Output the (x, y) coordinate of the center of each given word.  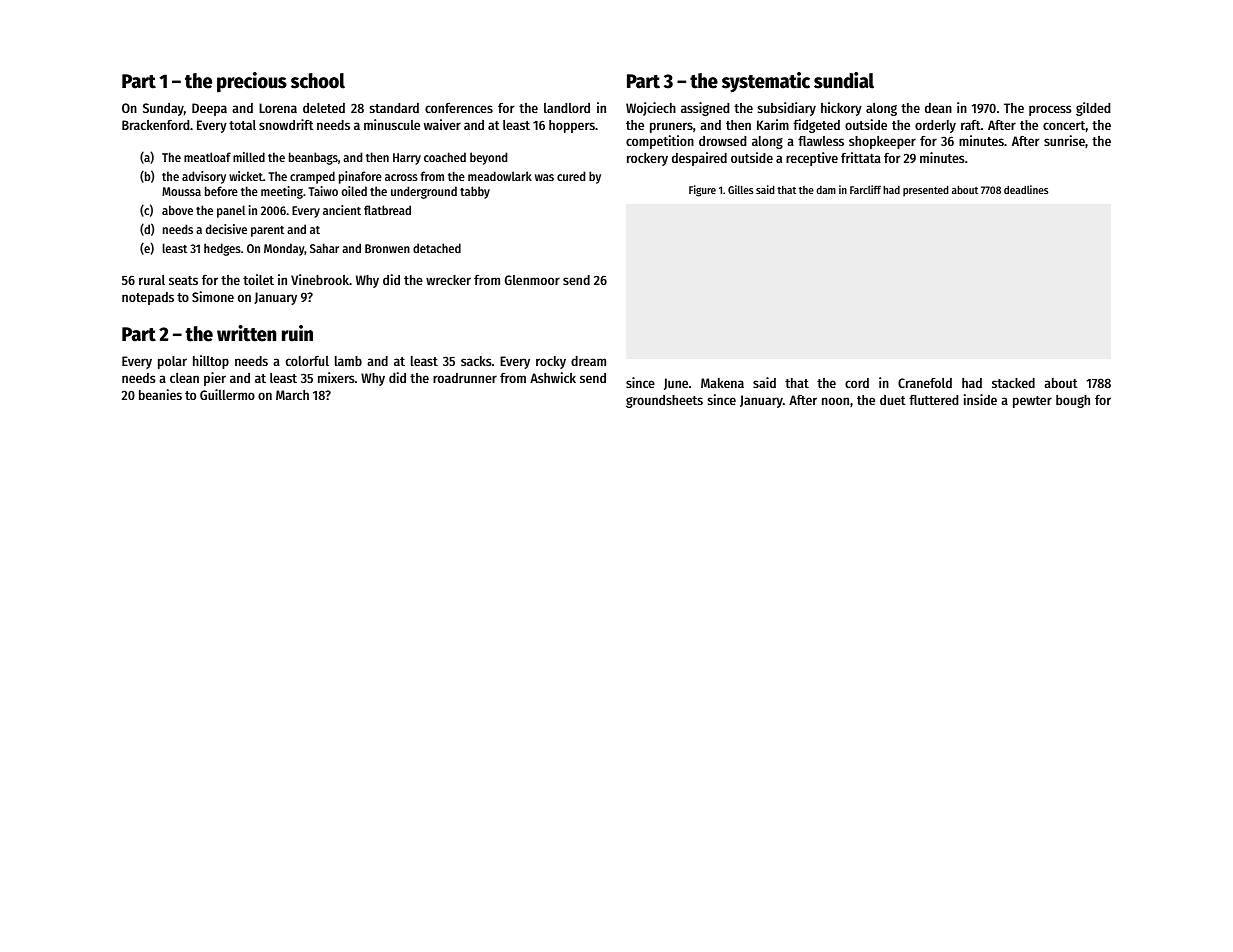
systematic (766, 82)
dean (938, 108)
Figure (702, 191)
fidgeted (816, 126)
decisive (226, 229)
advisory (204, 177)
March (292, 395)
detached (437, 248)
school (318, 81)
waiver (442, 124)
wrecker (448, 280)
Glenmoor (532, 280)
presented (926, 191)
